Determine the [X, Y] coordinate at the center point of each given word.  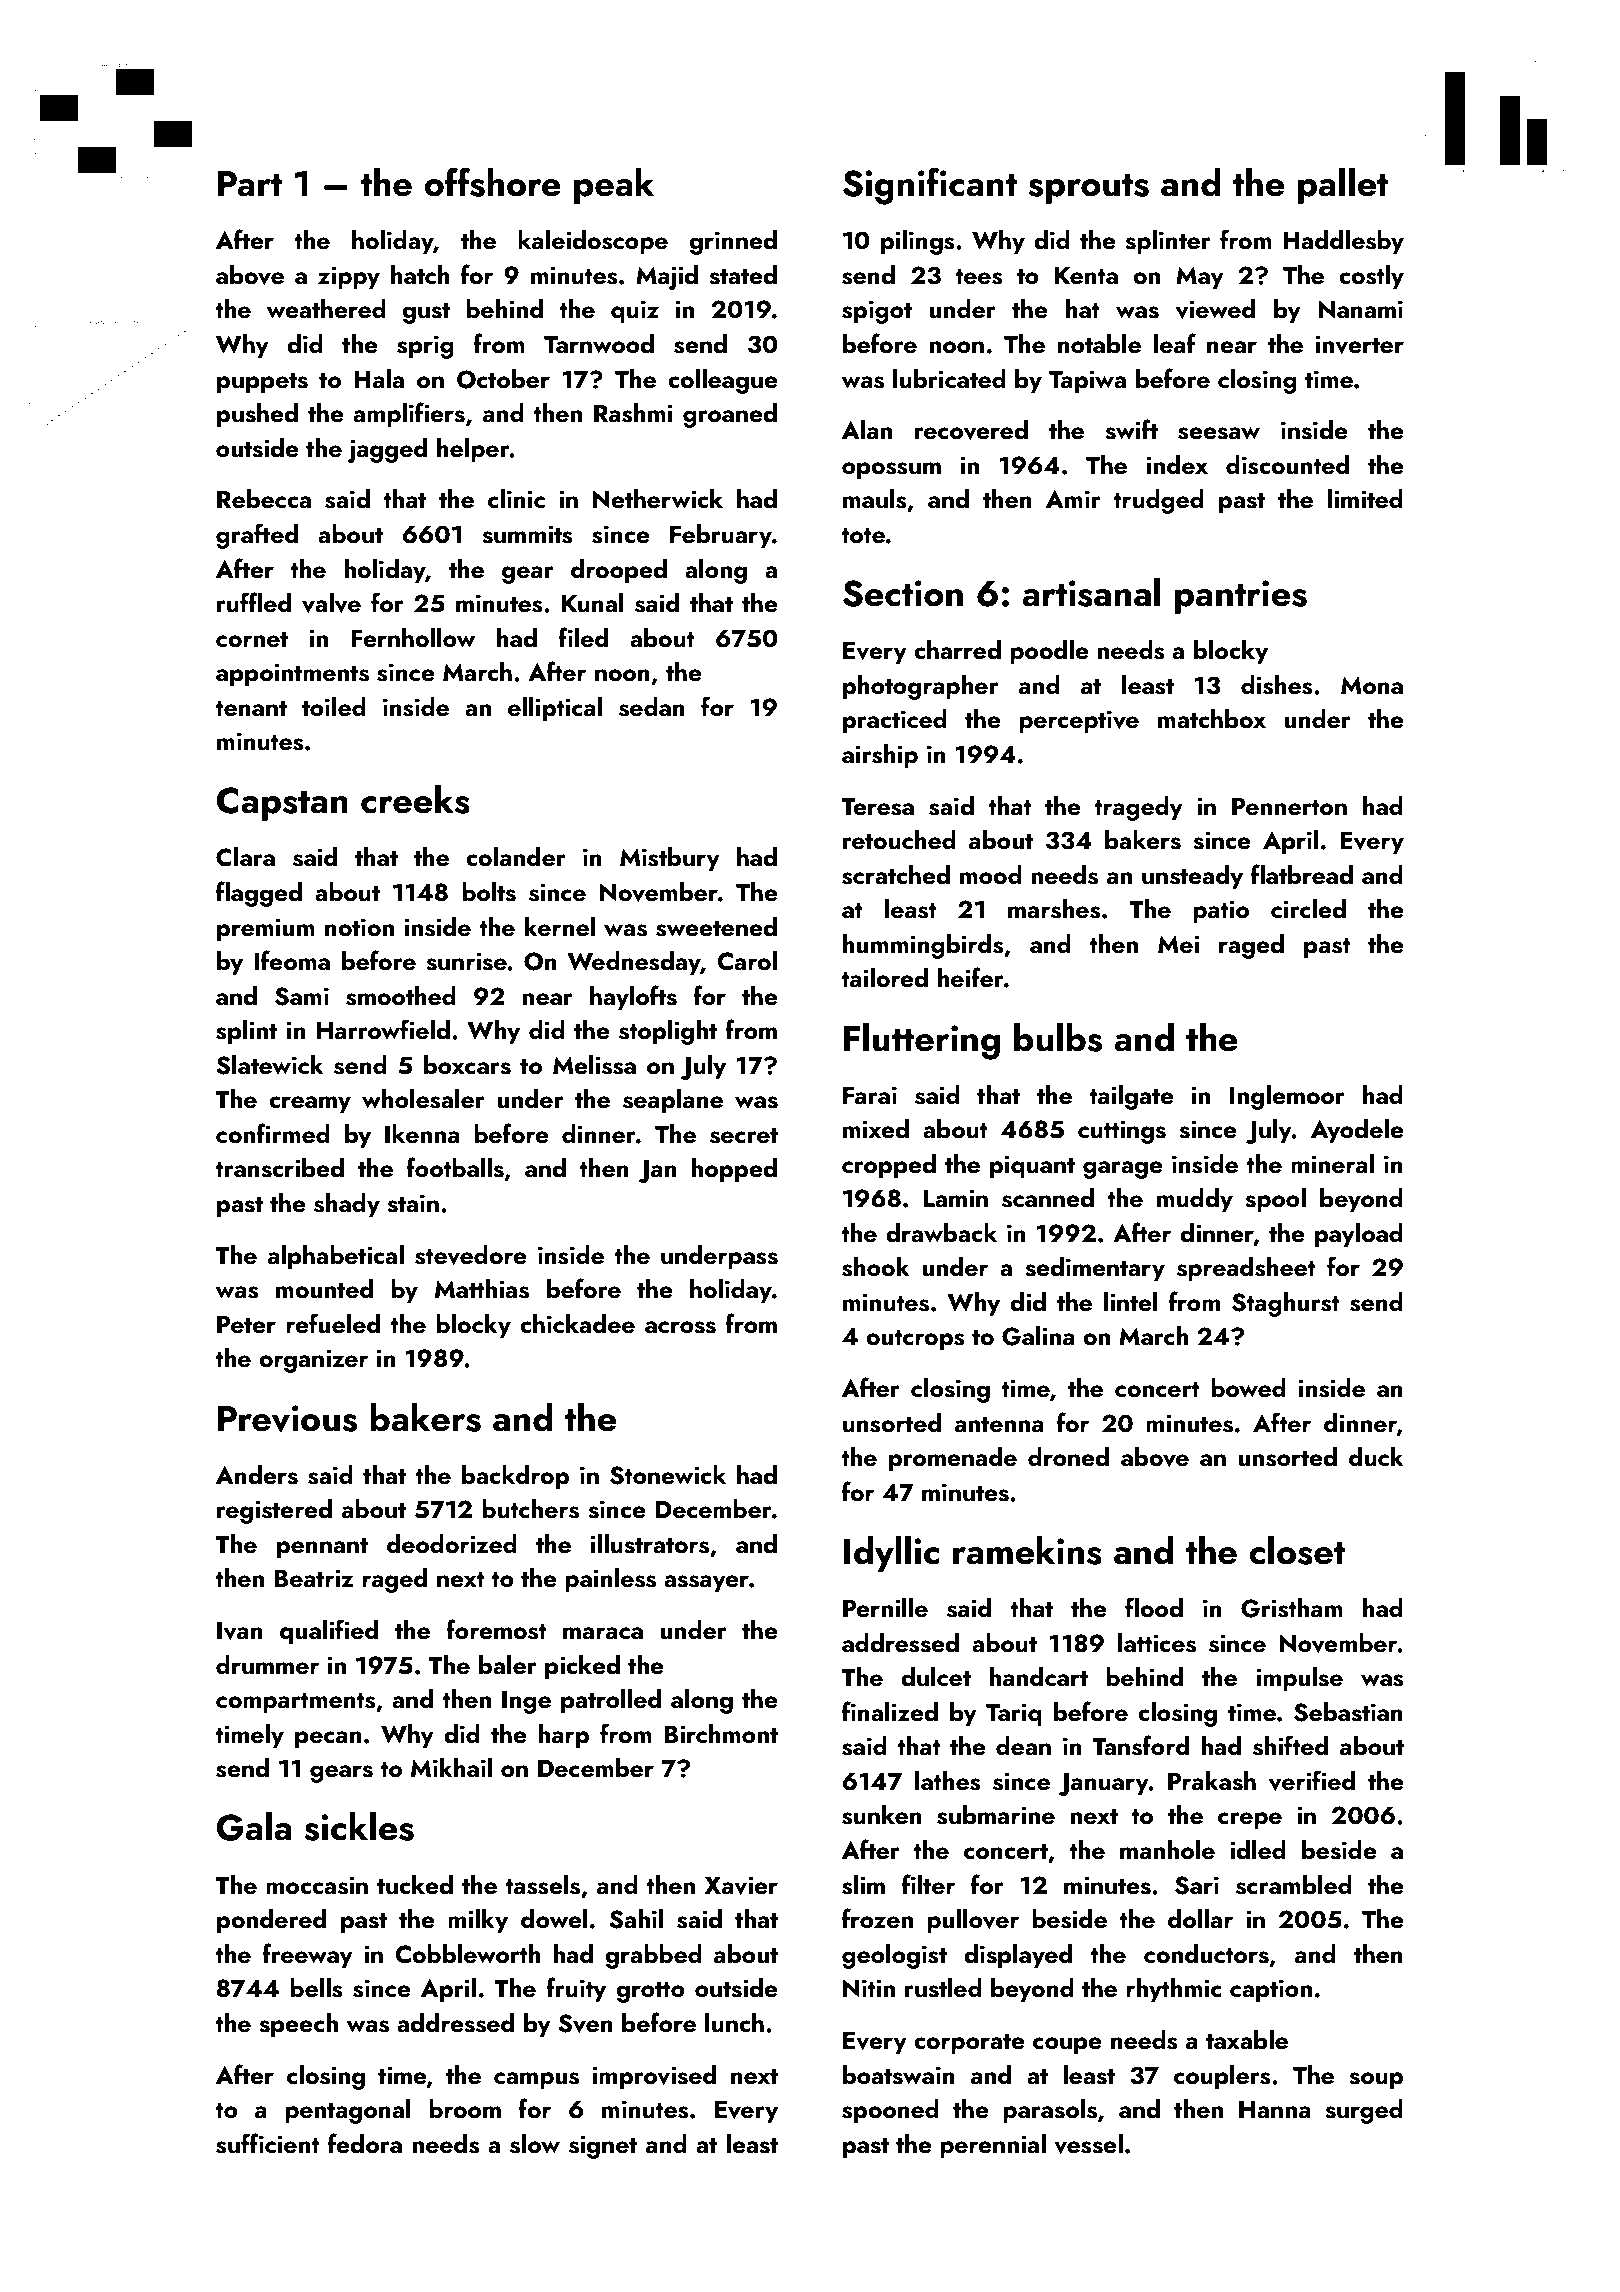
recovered [971, 430]
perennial [993, 2146]
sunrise [466, 961]
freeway [307, 1956]
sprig [425, 347]
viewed [1215, 309]
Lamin [955, 1198]
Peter [246, 1324]
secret [744, 1136]
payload [1359, 1235]
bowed [1248, 1388]
